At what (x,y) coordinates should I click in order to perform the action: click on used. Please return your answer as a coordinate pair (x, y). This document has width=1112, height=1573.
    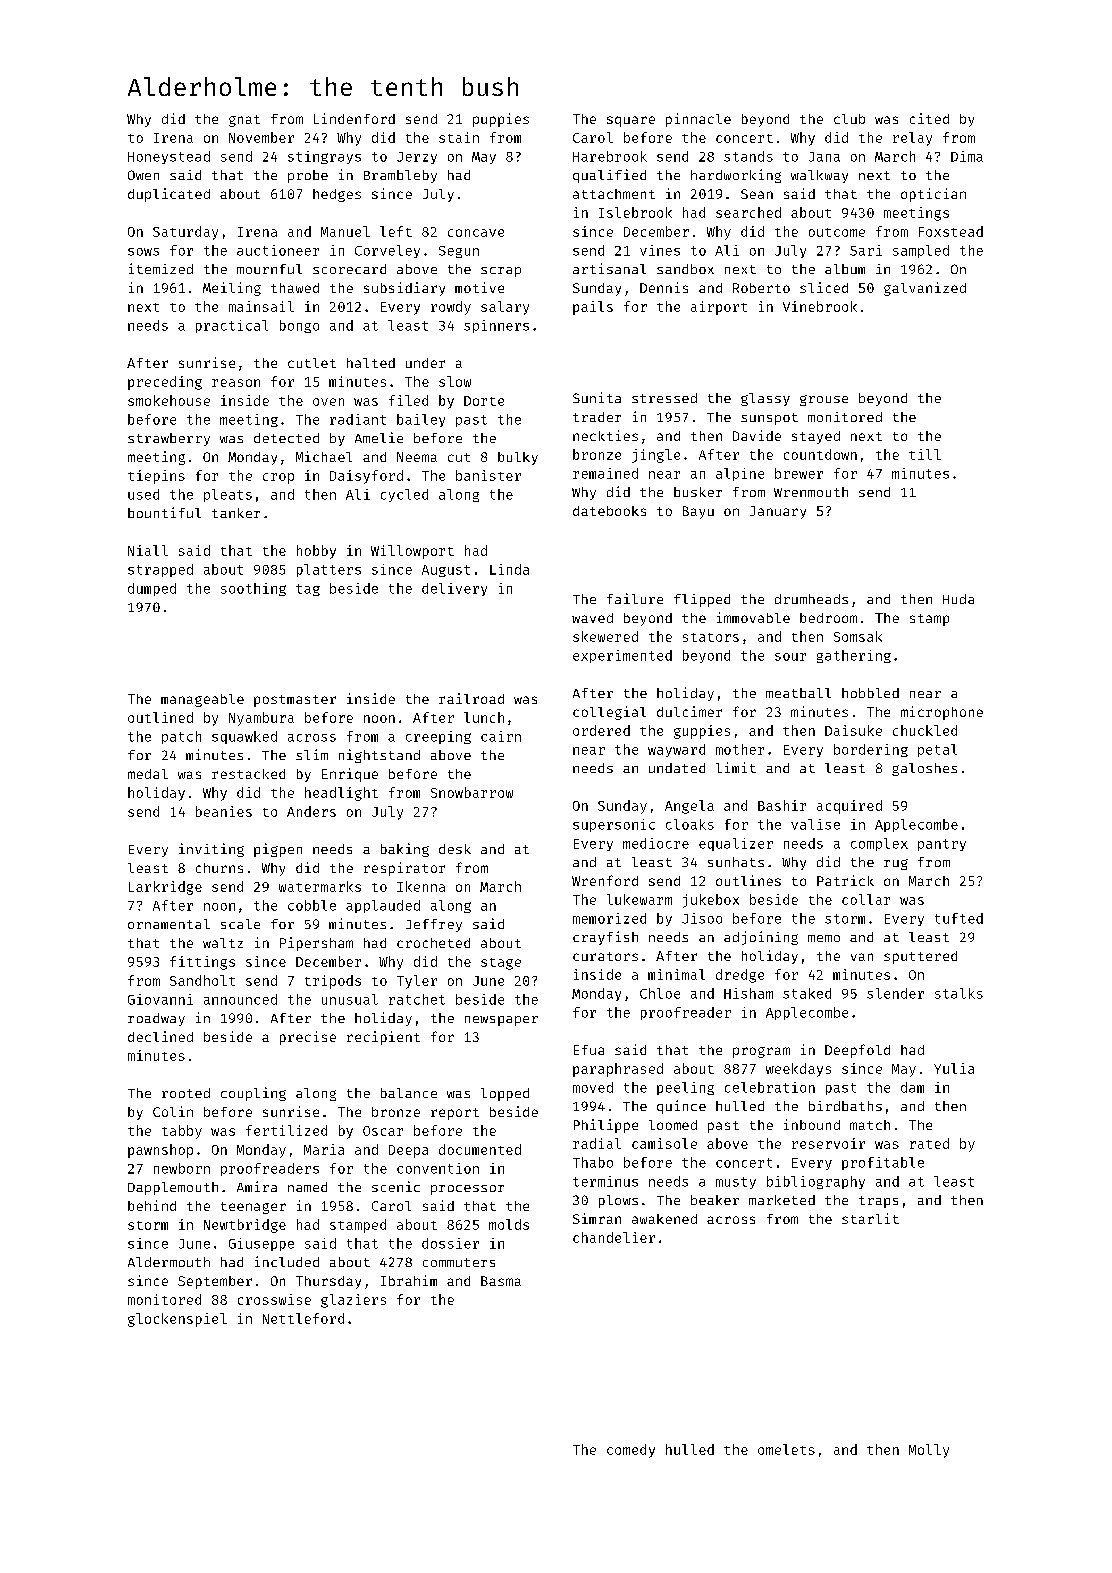
    Looking at the image, I should click on (143, 494).
